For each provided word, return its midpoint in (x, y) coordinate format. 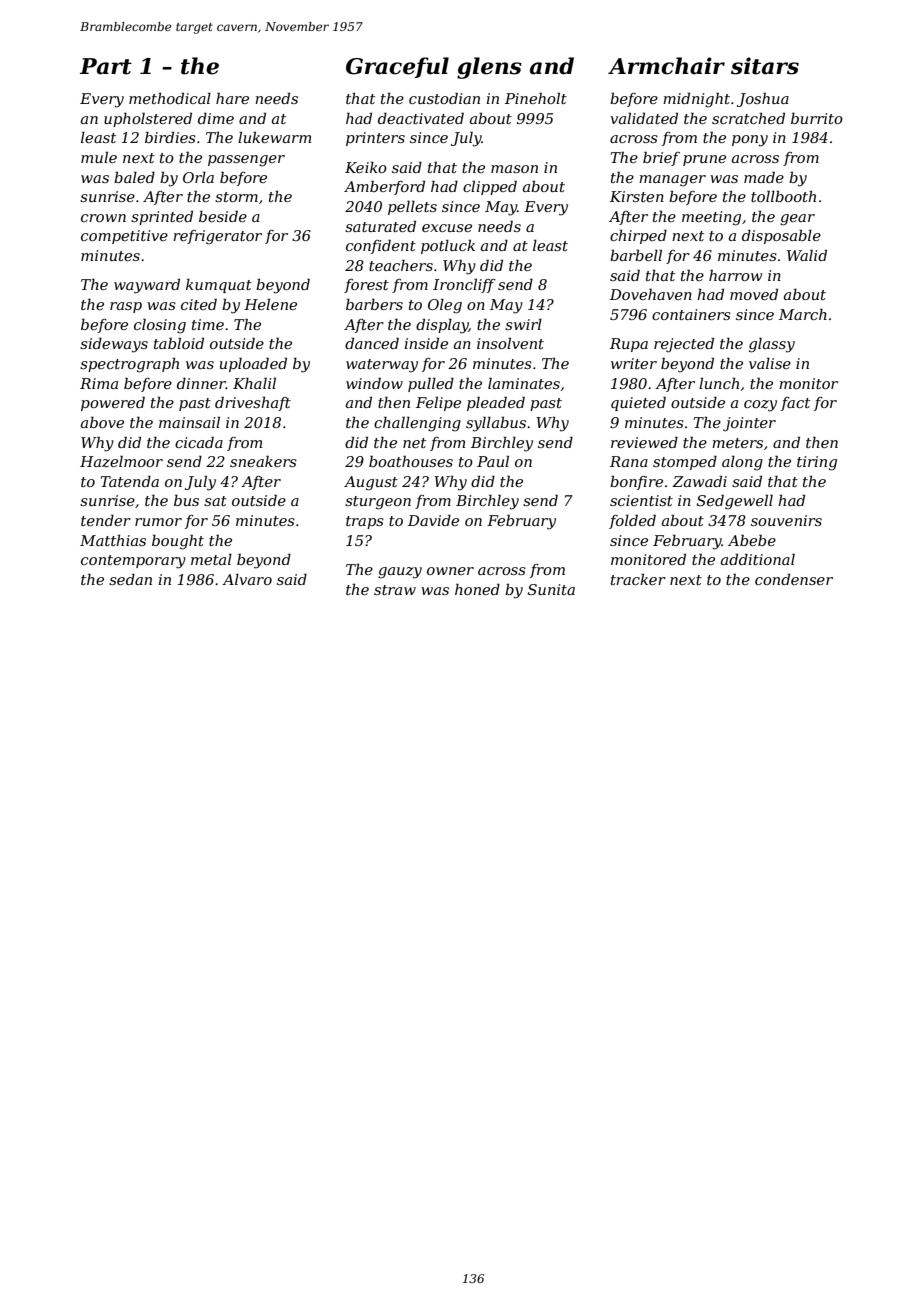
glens (489, 68)
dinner (201, 383)
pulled (431, 384)
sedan (130, 579)
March (803, 314)
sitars (765, 66)
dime (216, 118)
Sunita (551, 589)
